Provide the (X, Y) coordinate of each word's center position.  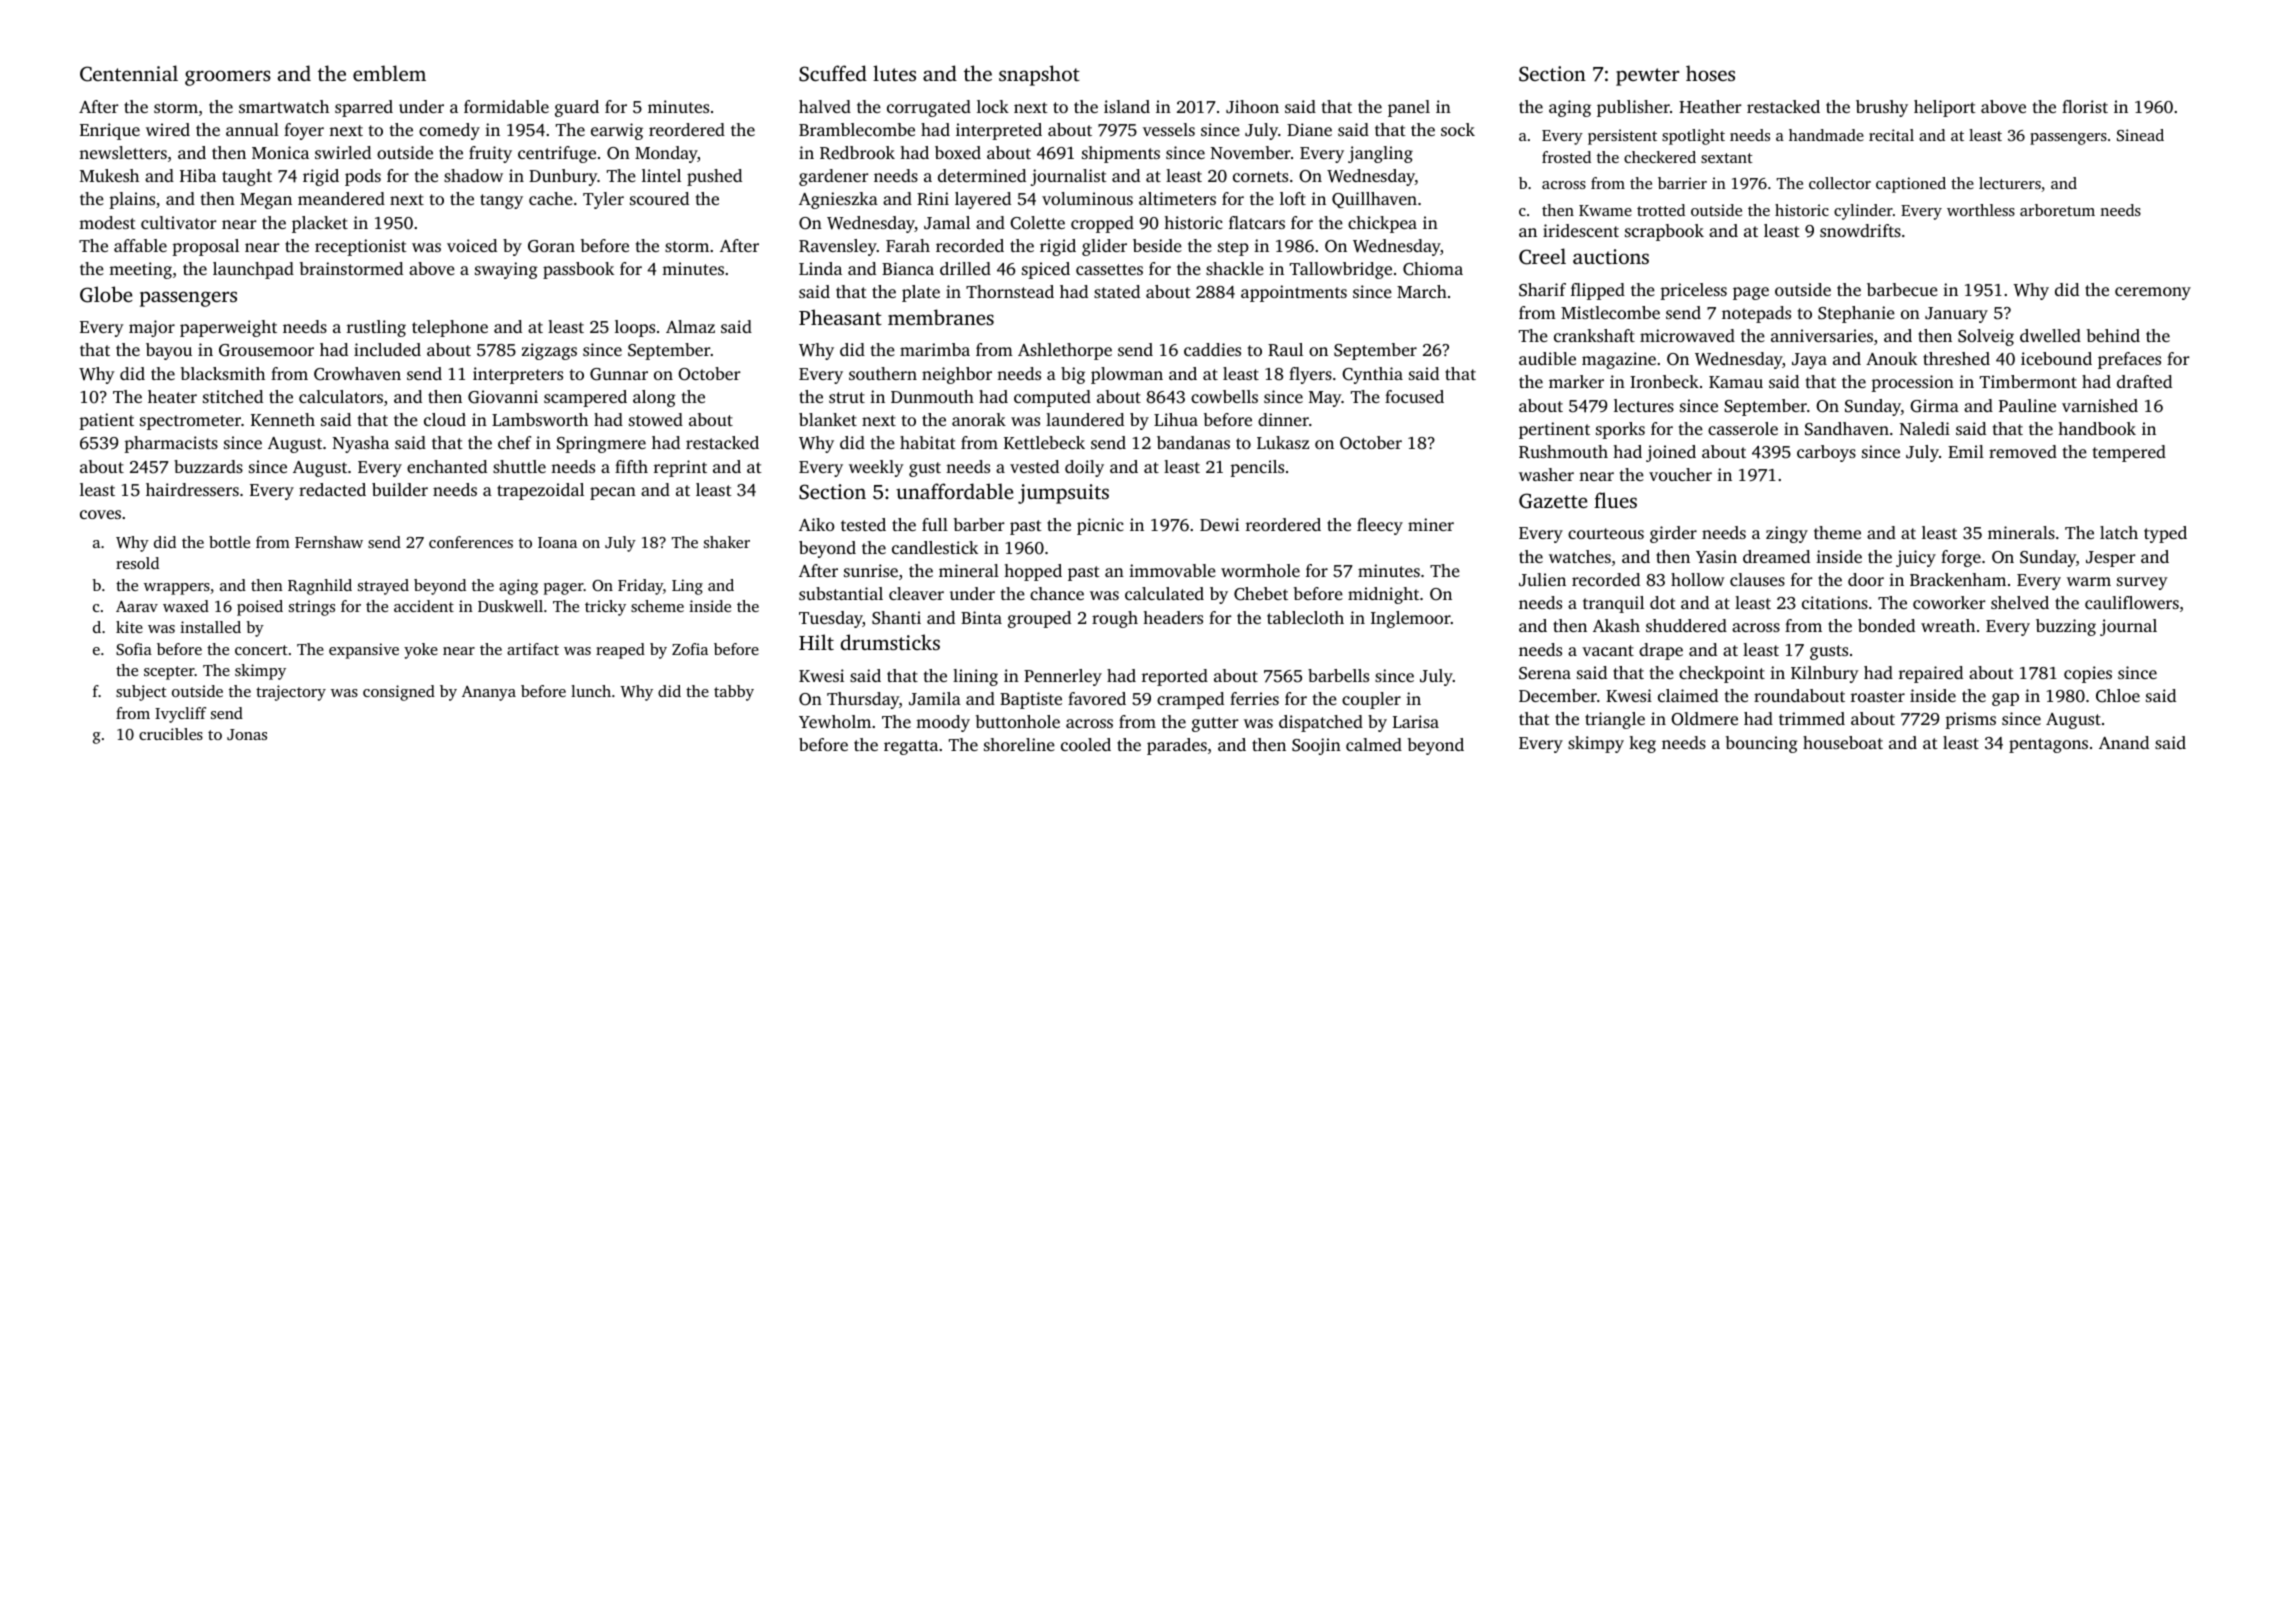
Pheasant (840, 317)
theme (1837, 532)
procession (1912, 383)
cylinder (1863, 212)
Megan (266, 201)
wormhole (1260, 570)
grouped (1039, 619)
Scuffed (833, 73)
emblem (389, 73)
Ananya (489, 693)
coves (100, 514)
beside (1157, 245)
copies (2088, 674)
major (152, 328)
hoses (1710, 73)
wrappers (177, 589)
